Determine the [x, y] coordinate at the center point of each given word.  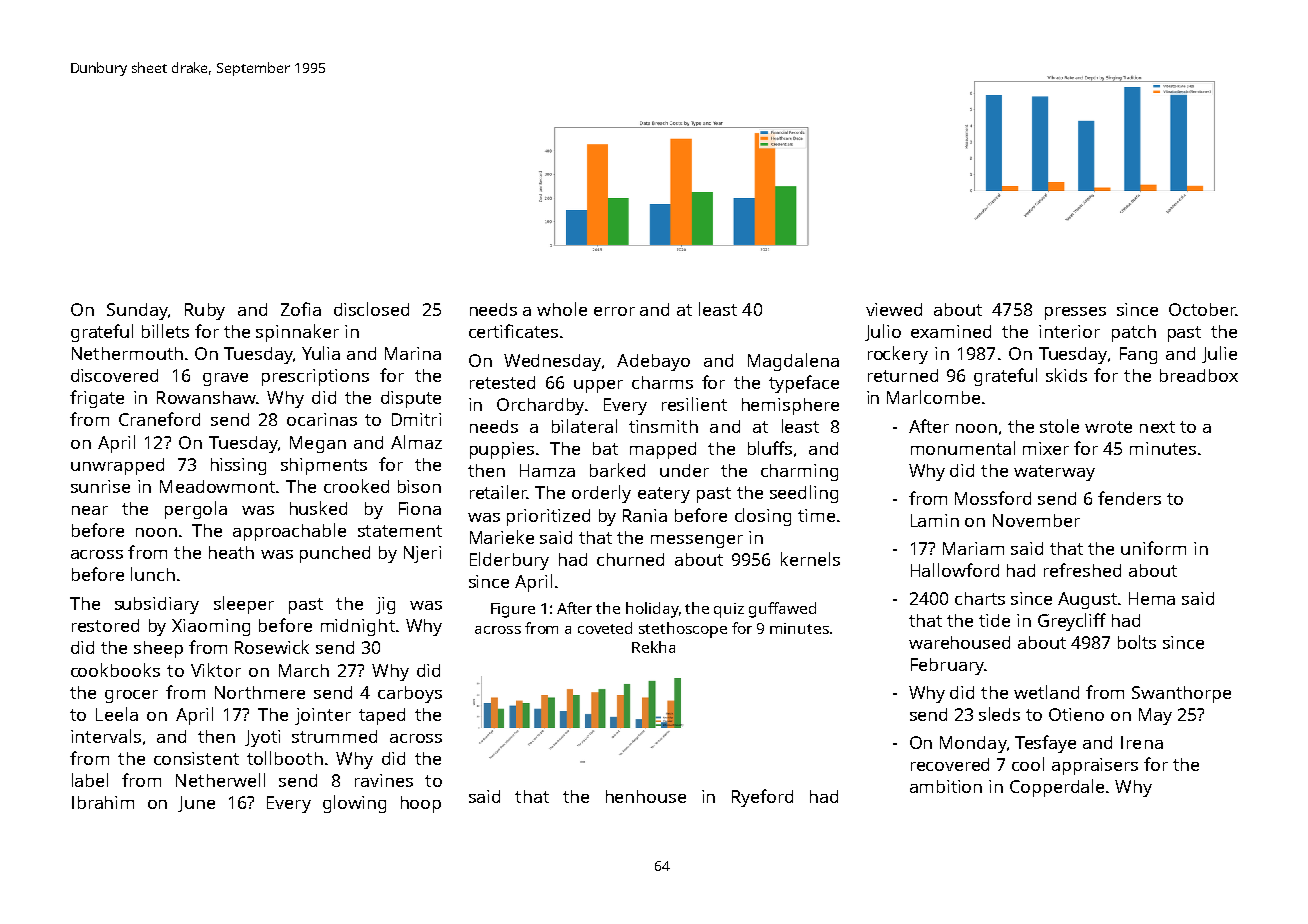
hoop [421, 804]
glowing [354, 804]
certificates [513, 331]
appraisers [1095, 766]
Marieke [502, 537]
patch [1134, 333]
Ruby [205, 311]
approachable [289, 532]
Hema [1152, 598]
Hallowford [955, 570]
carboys [410, 694]
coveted [605, 628]
